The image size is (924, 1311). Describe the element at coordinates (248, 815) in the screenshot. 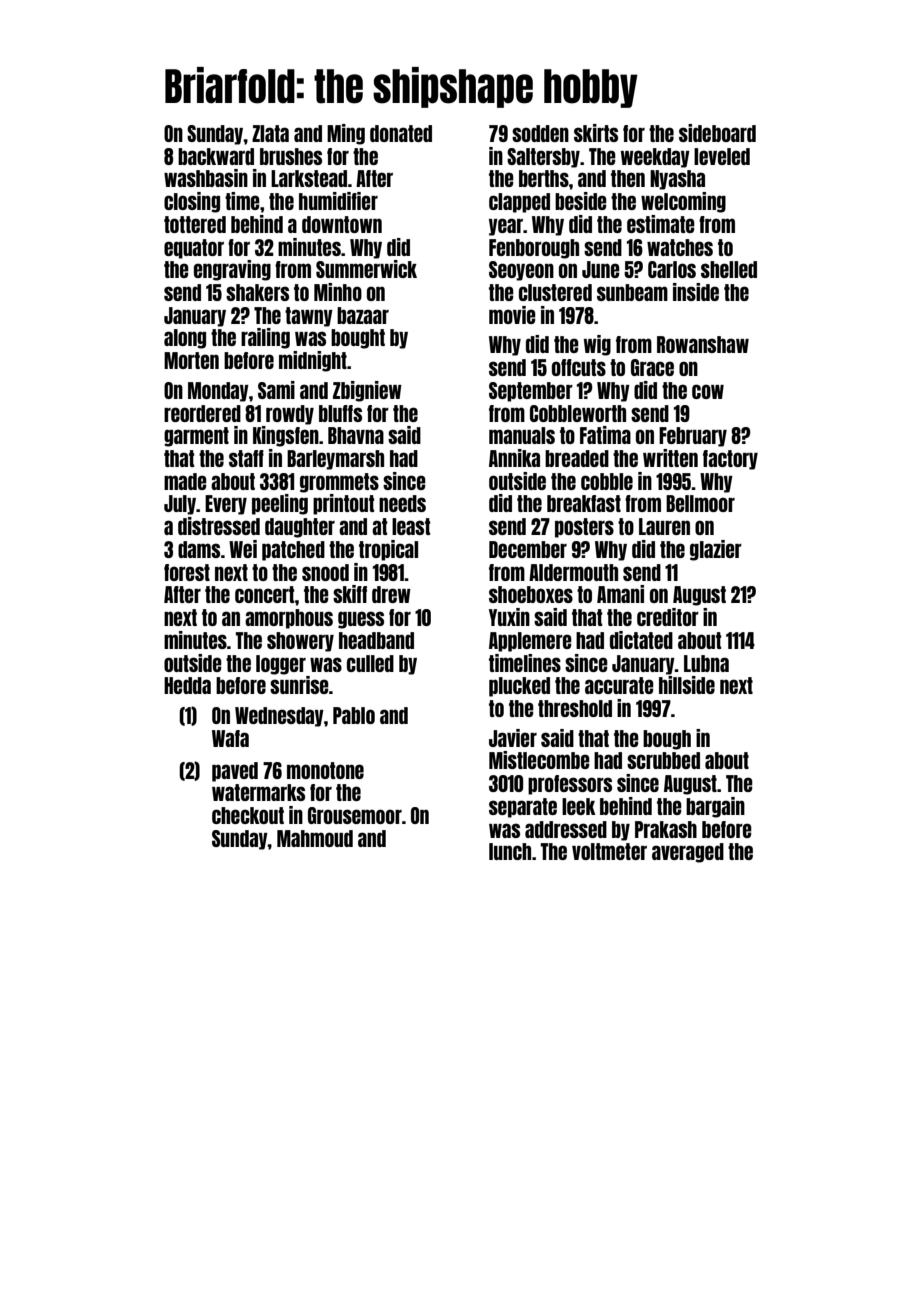

I see `checkout` at that location.
